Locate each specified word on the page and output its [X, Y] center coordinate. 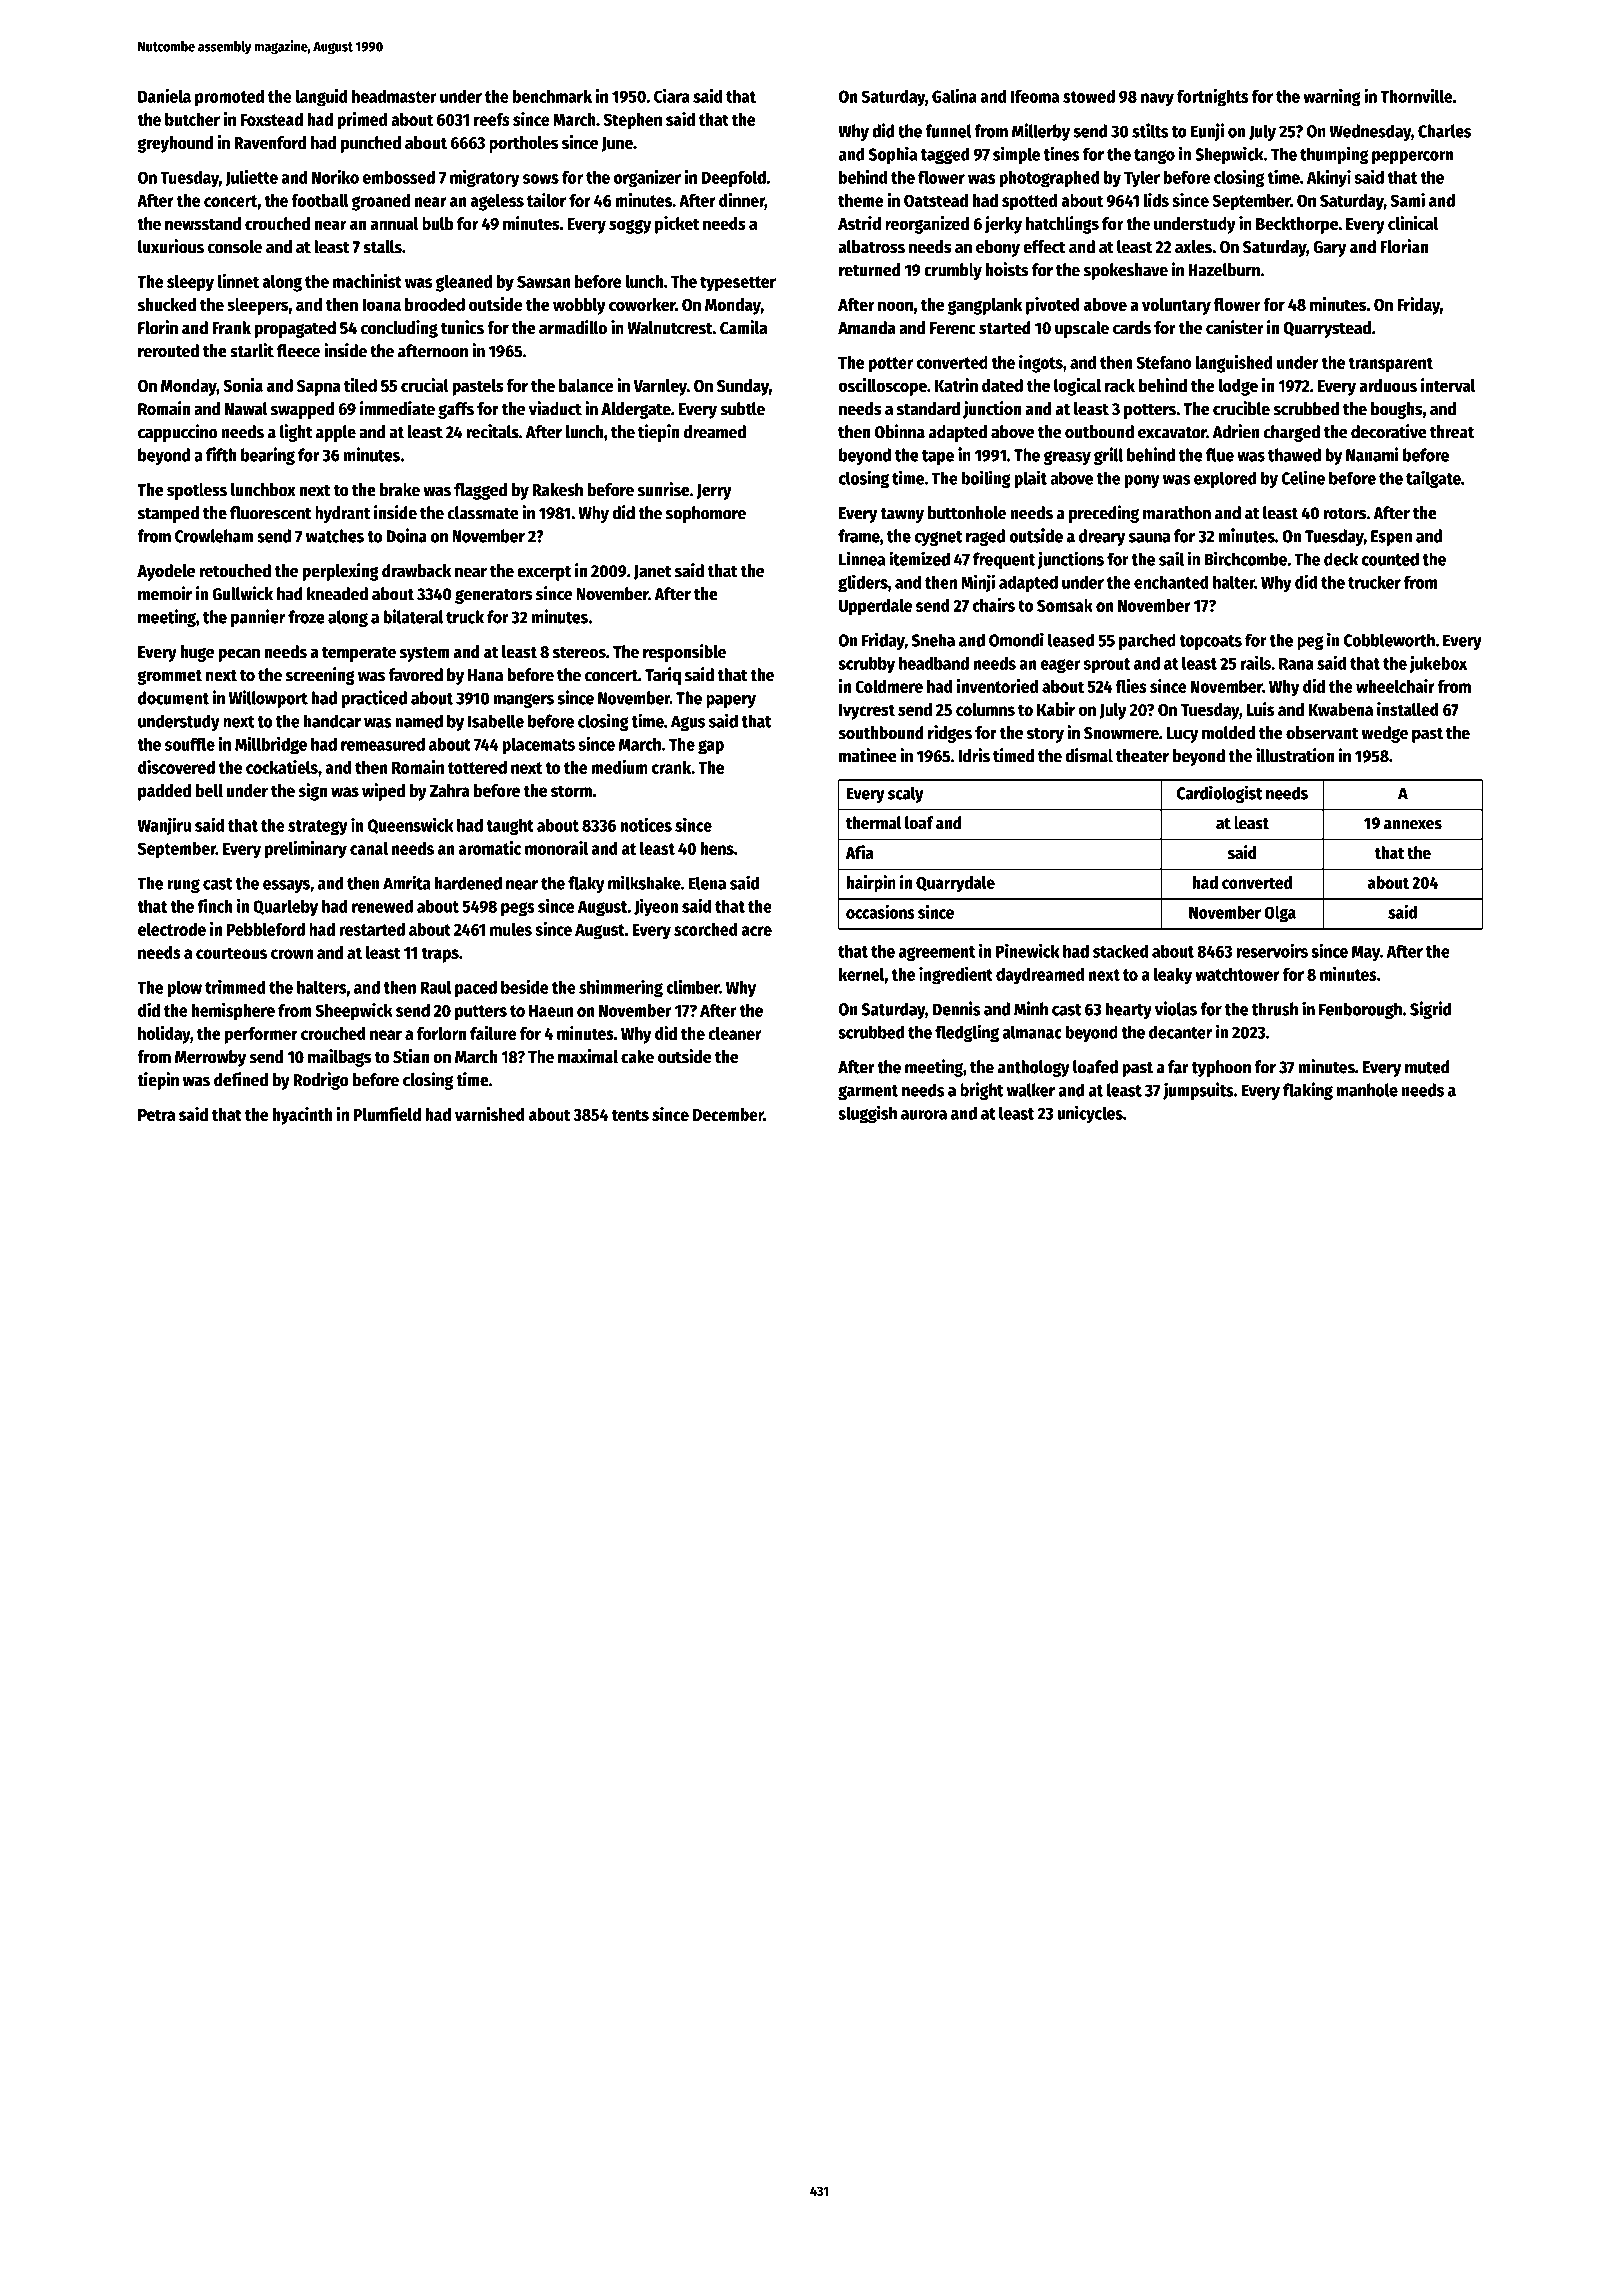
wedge [1384, 734]
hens [717, 848]
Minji [978, 583]
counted [1390, 559]
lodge [1238, 387]
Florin [158, 327]
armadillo [573, 327]
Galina [954, 95]
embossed [399, 177]
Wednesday [1370, 132]
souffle [190, 744]
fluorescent [271, 513]
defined [241, 1079]
